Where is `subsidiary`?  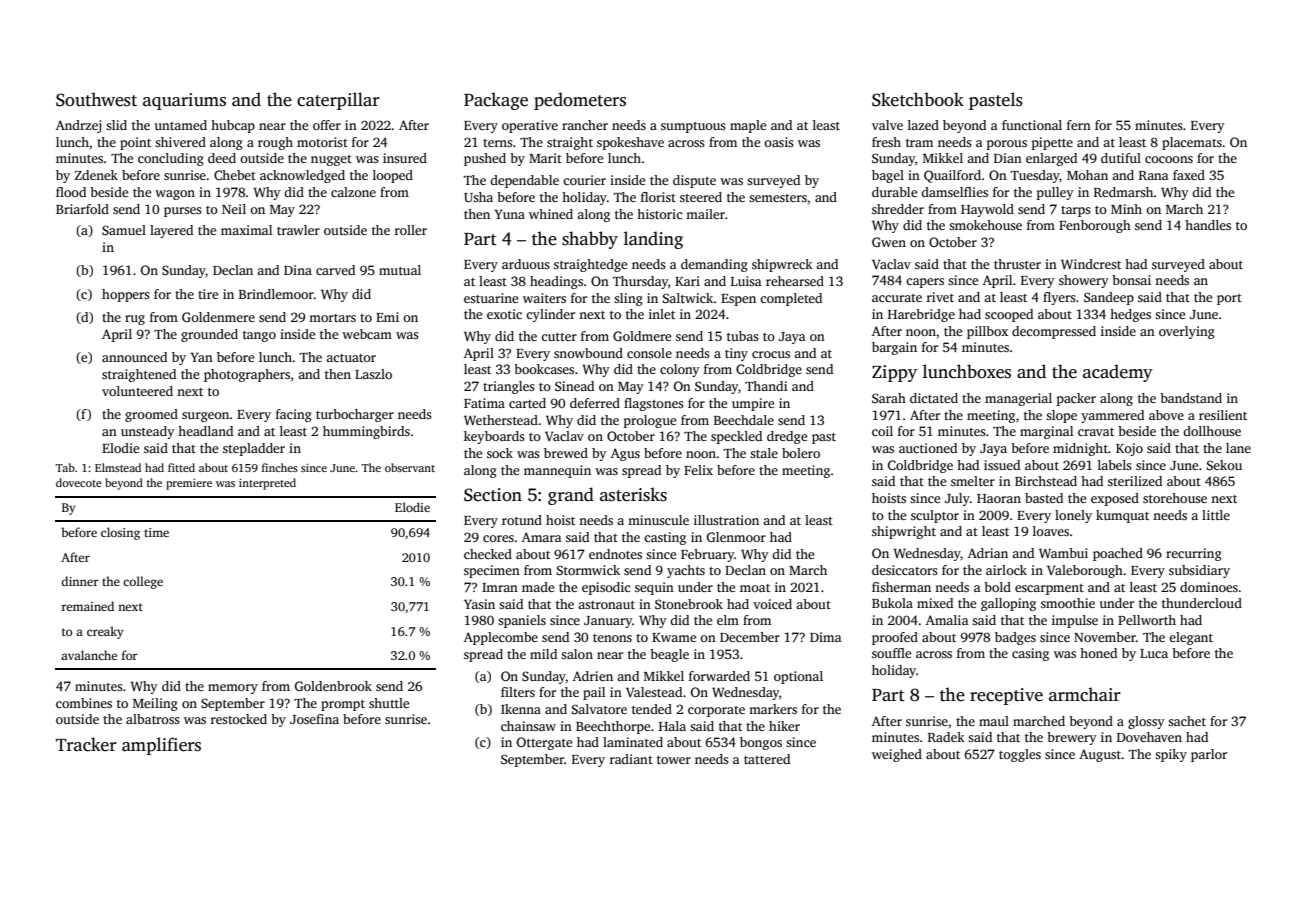 subsidiary is located at coordinates (1199, 571).
